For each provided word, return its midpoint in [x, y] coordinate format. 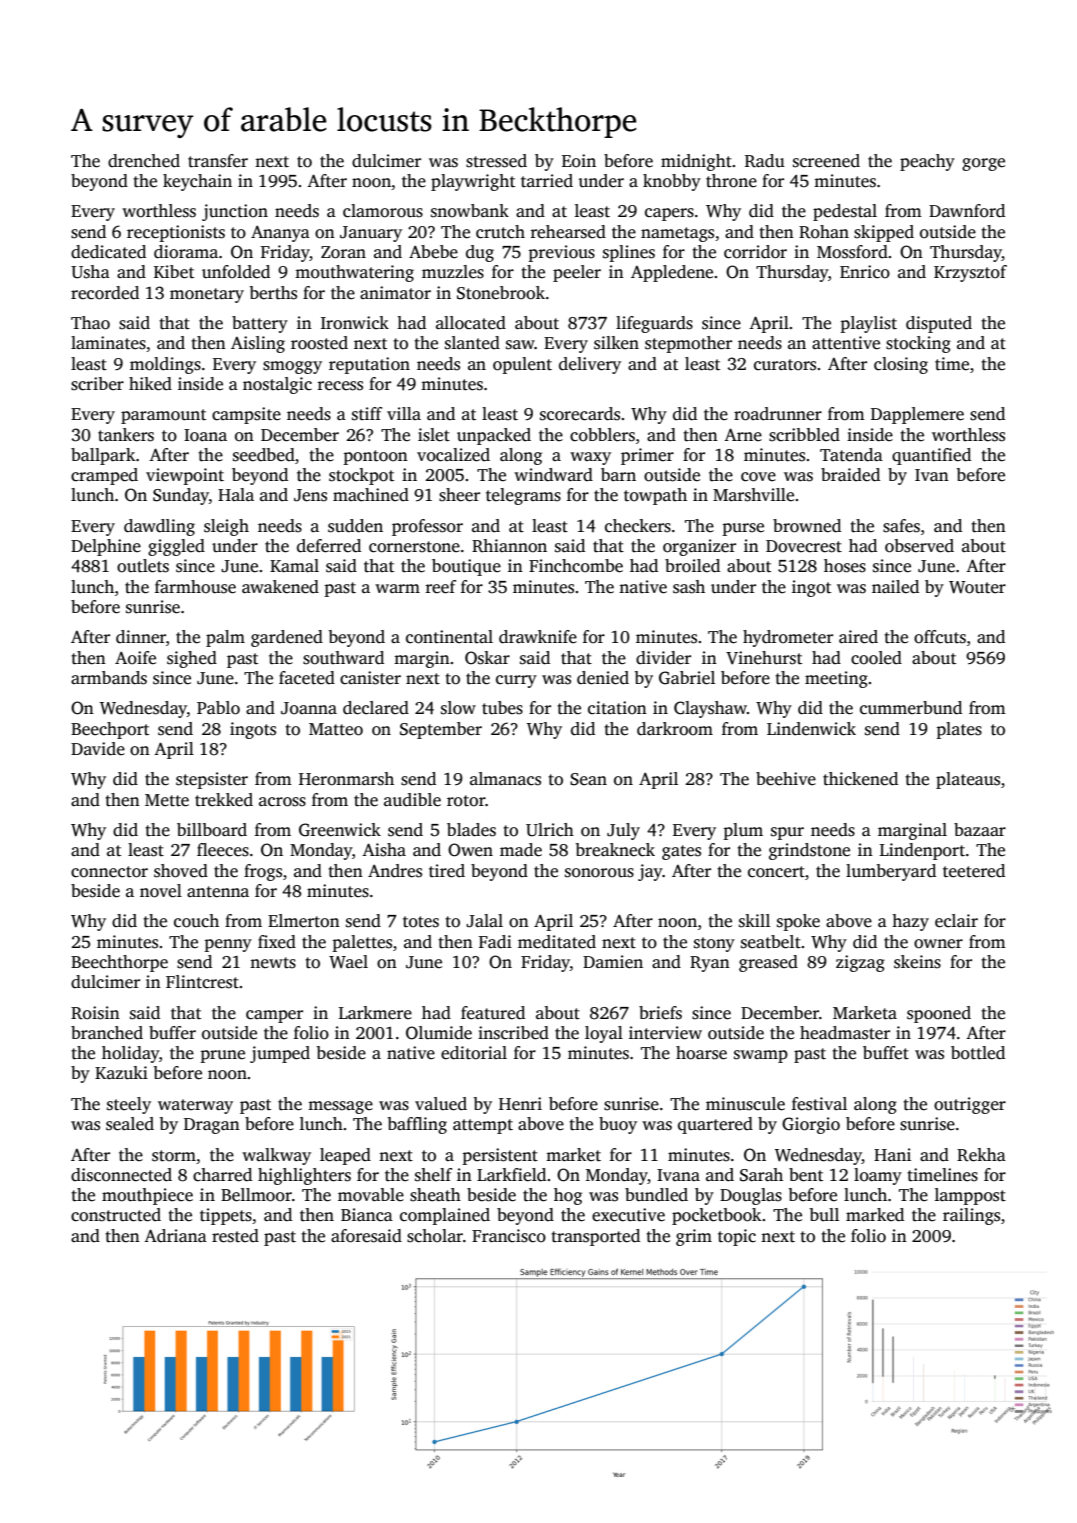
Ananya [280, 234]
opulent [522, 365]
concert [776, 872]
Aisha [384, 850]
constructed [116, 1215]
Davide [98, 749]
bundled [656, 1195]
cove [758, 477]
